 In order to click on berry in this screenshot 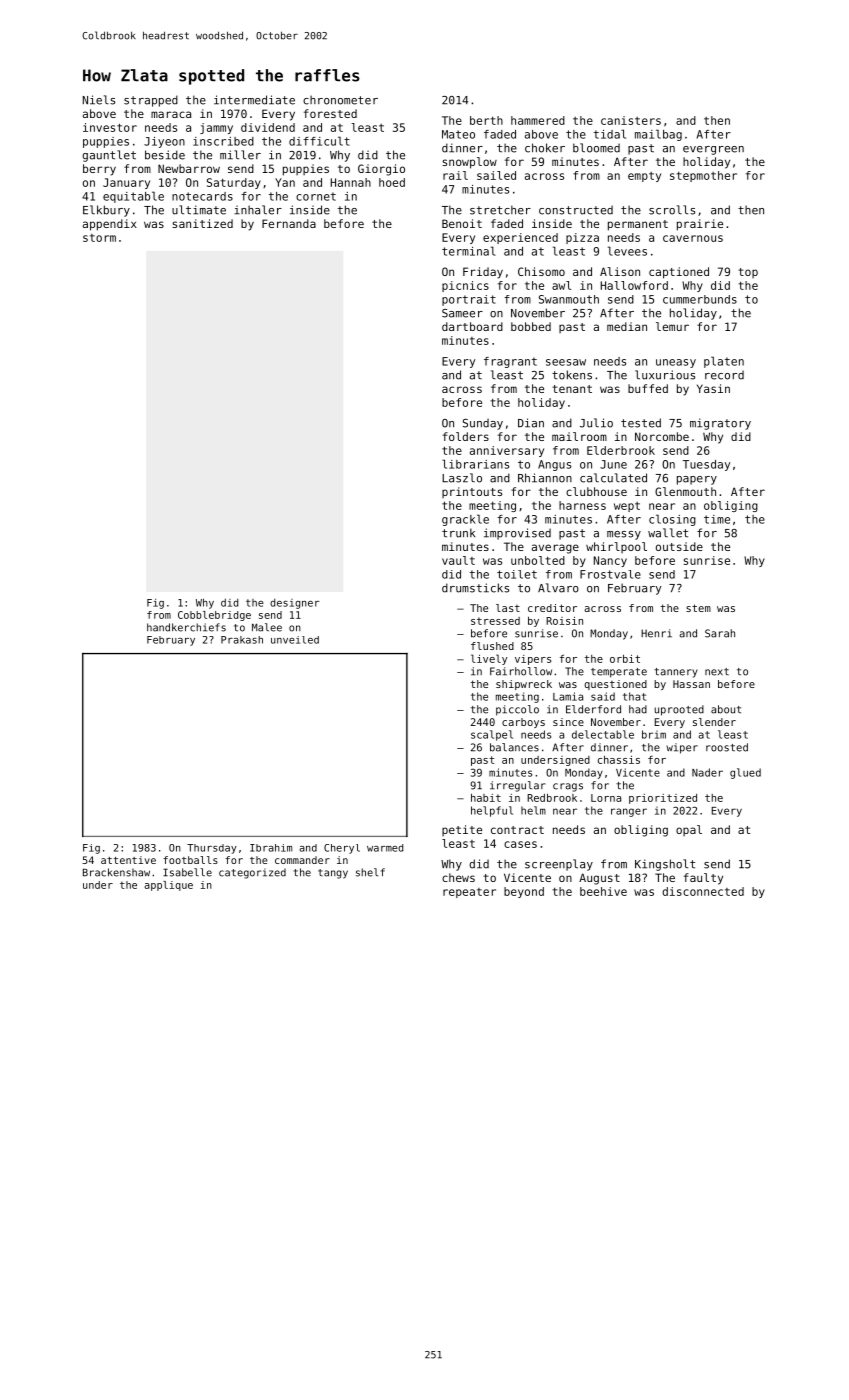, I will do `click(99, 170)`.
